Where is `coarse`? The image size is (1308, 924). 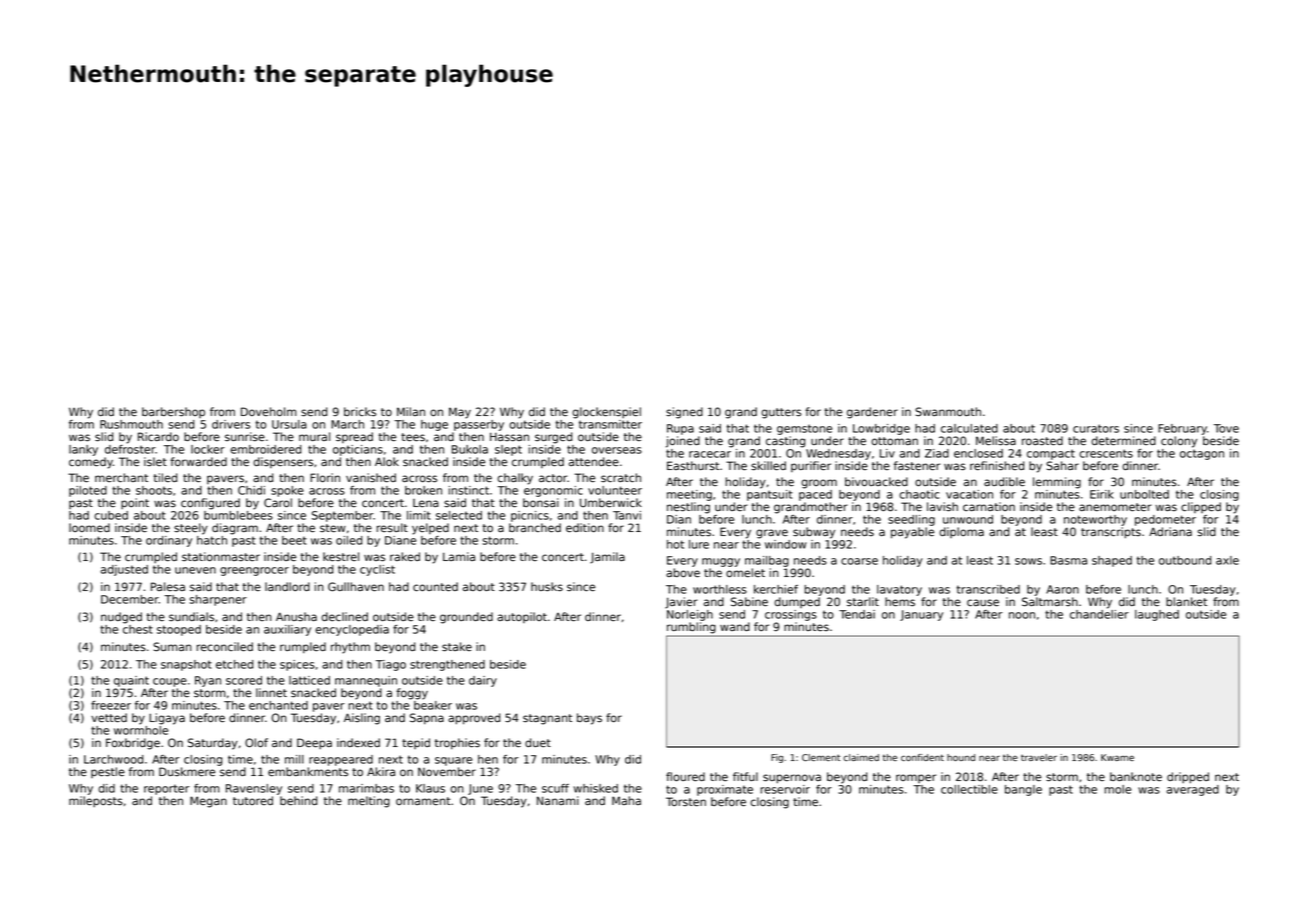
coarse is located at coordinates (859, 561).
